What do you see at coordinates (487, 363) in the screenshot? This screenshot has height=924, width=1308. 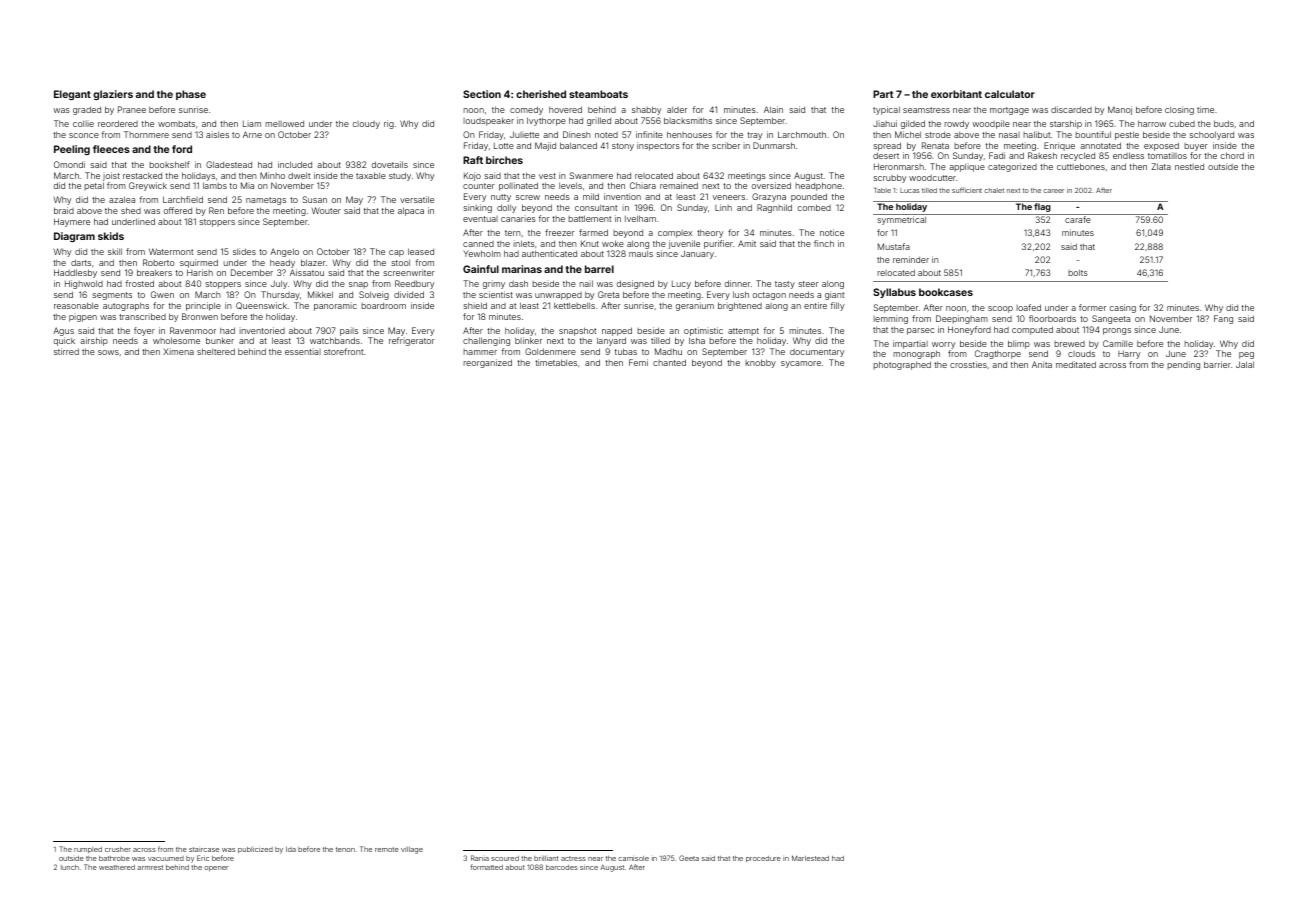 I see `reorganized` at bounding box center [487, 363].
